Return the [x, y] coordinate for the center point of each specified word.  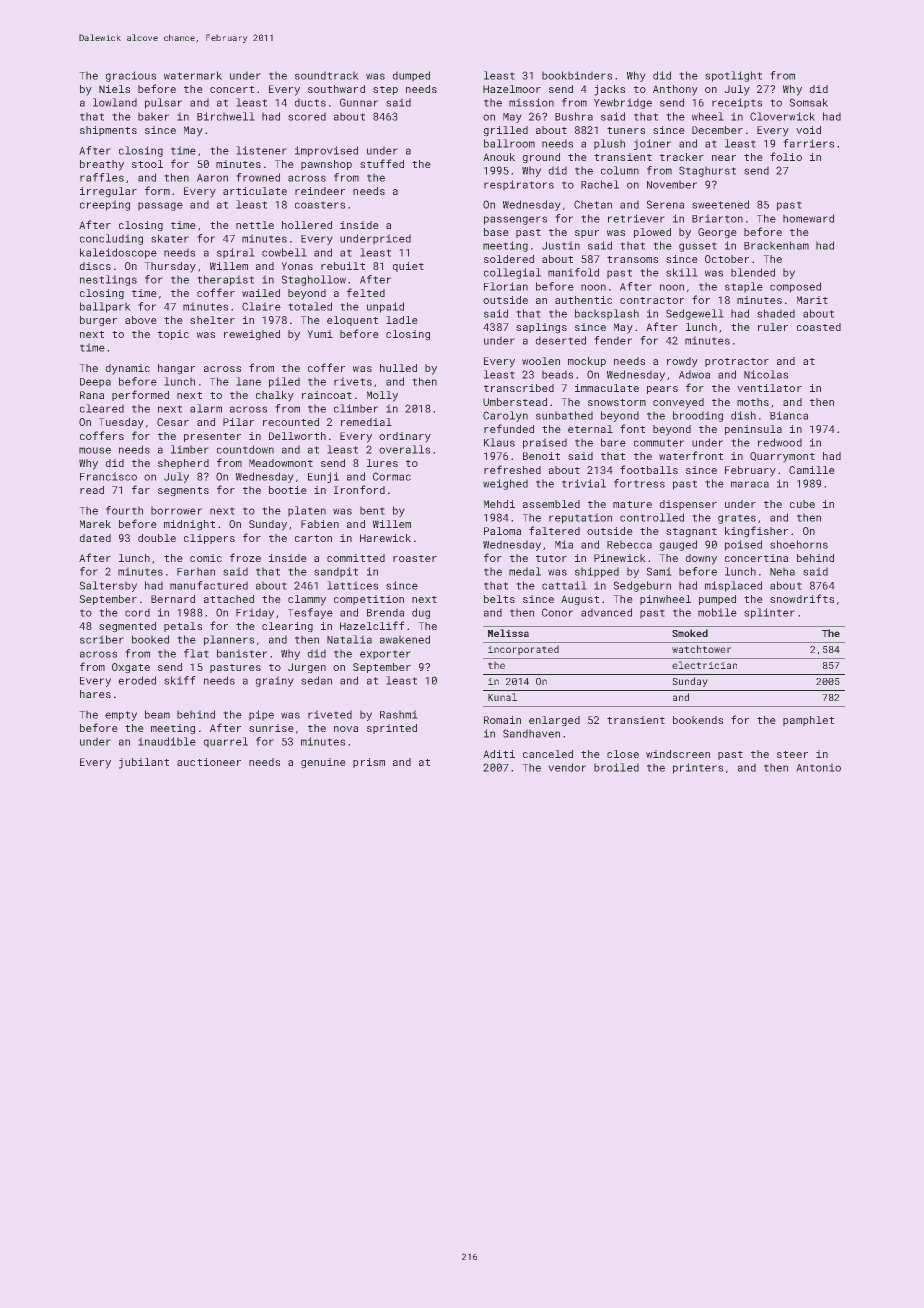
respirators [519, 185]
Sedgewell [695, 314]
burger [98, 321]
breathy [102, 165]
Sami [659, 571]
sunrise [271, 728]
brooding [698, 416]
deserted [560, 340]
